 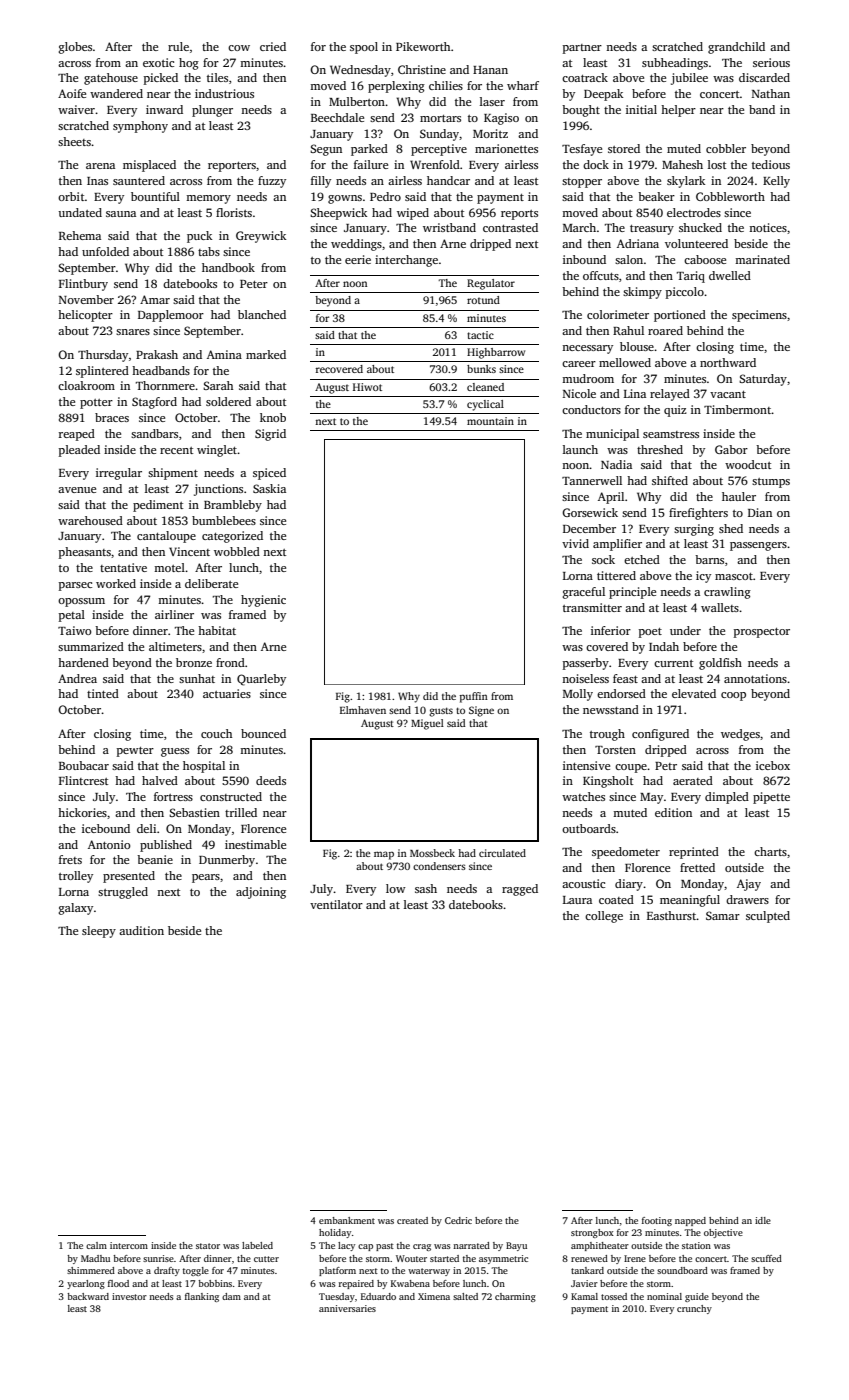 I want to click on globes, so click(x=75, y=48).
